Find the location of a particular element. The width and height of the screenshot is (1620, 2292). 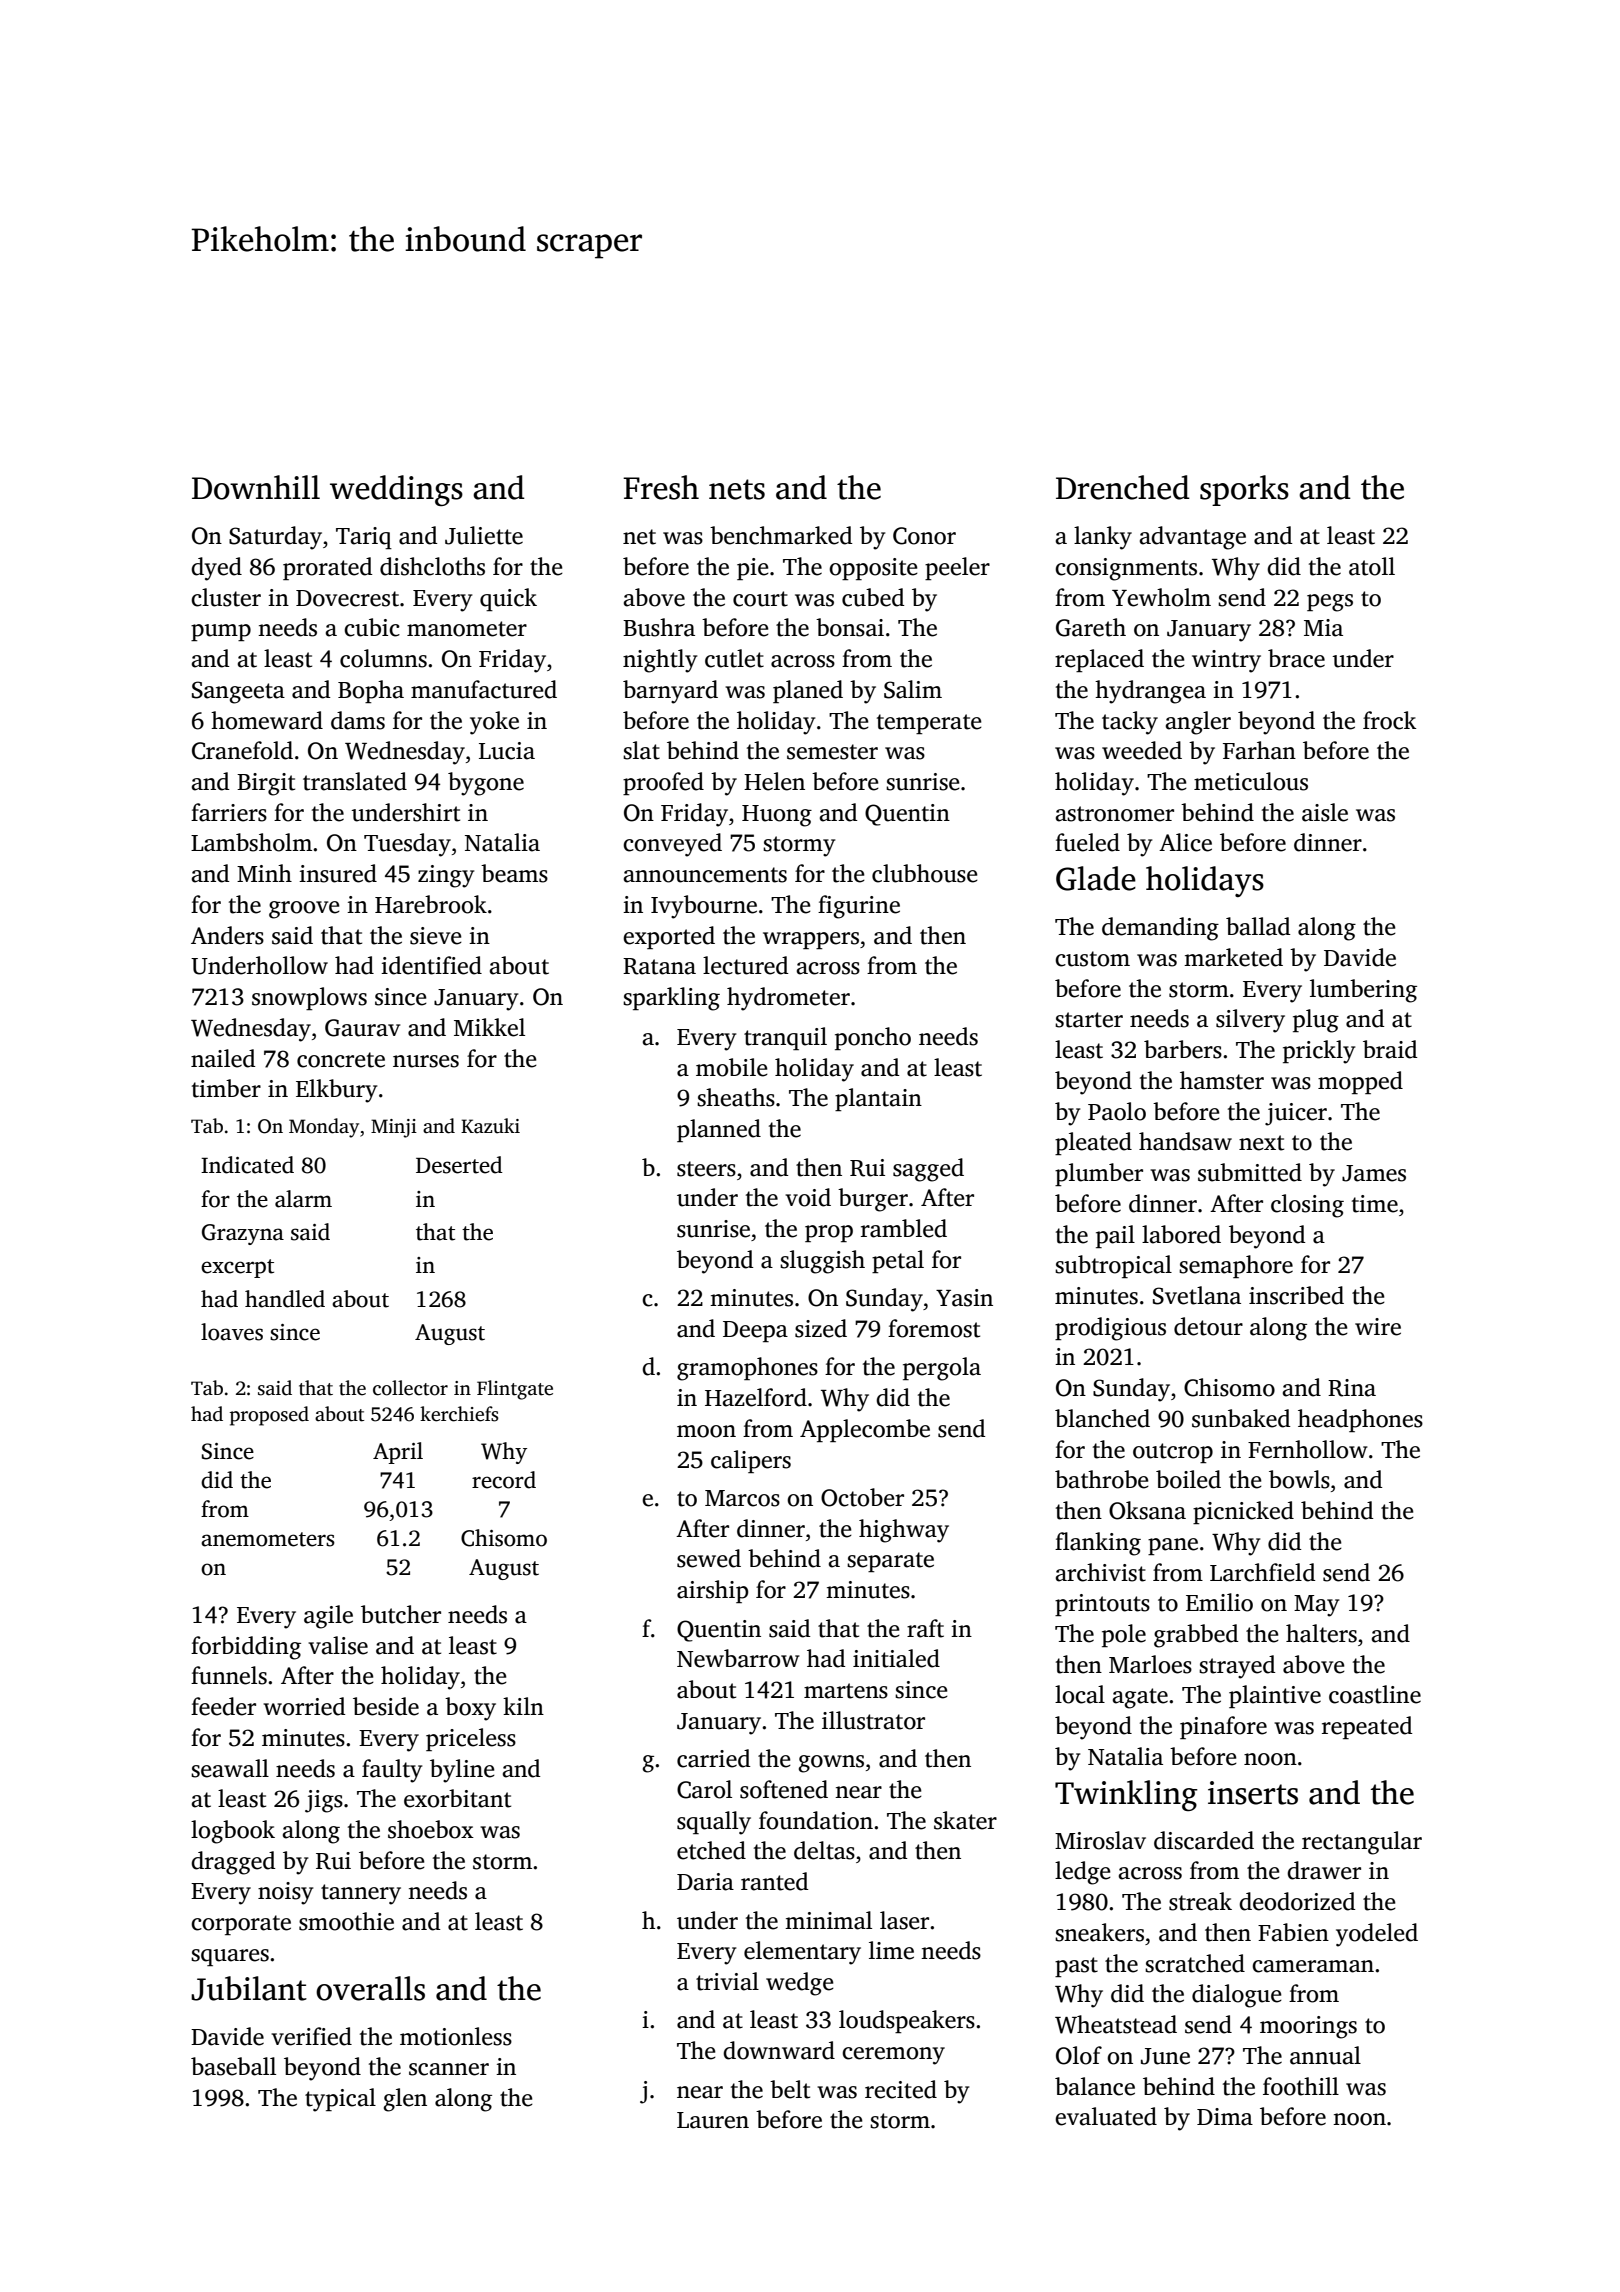

laser is located at coordinates (904, 1920).
